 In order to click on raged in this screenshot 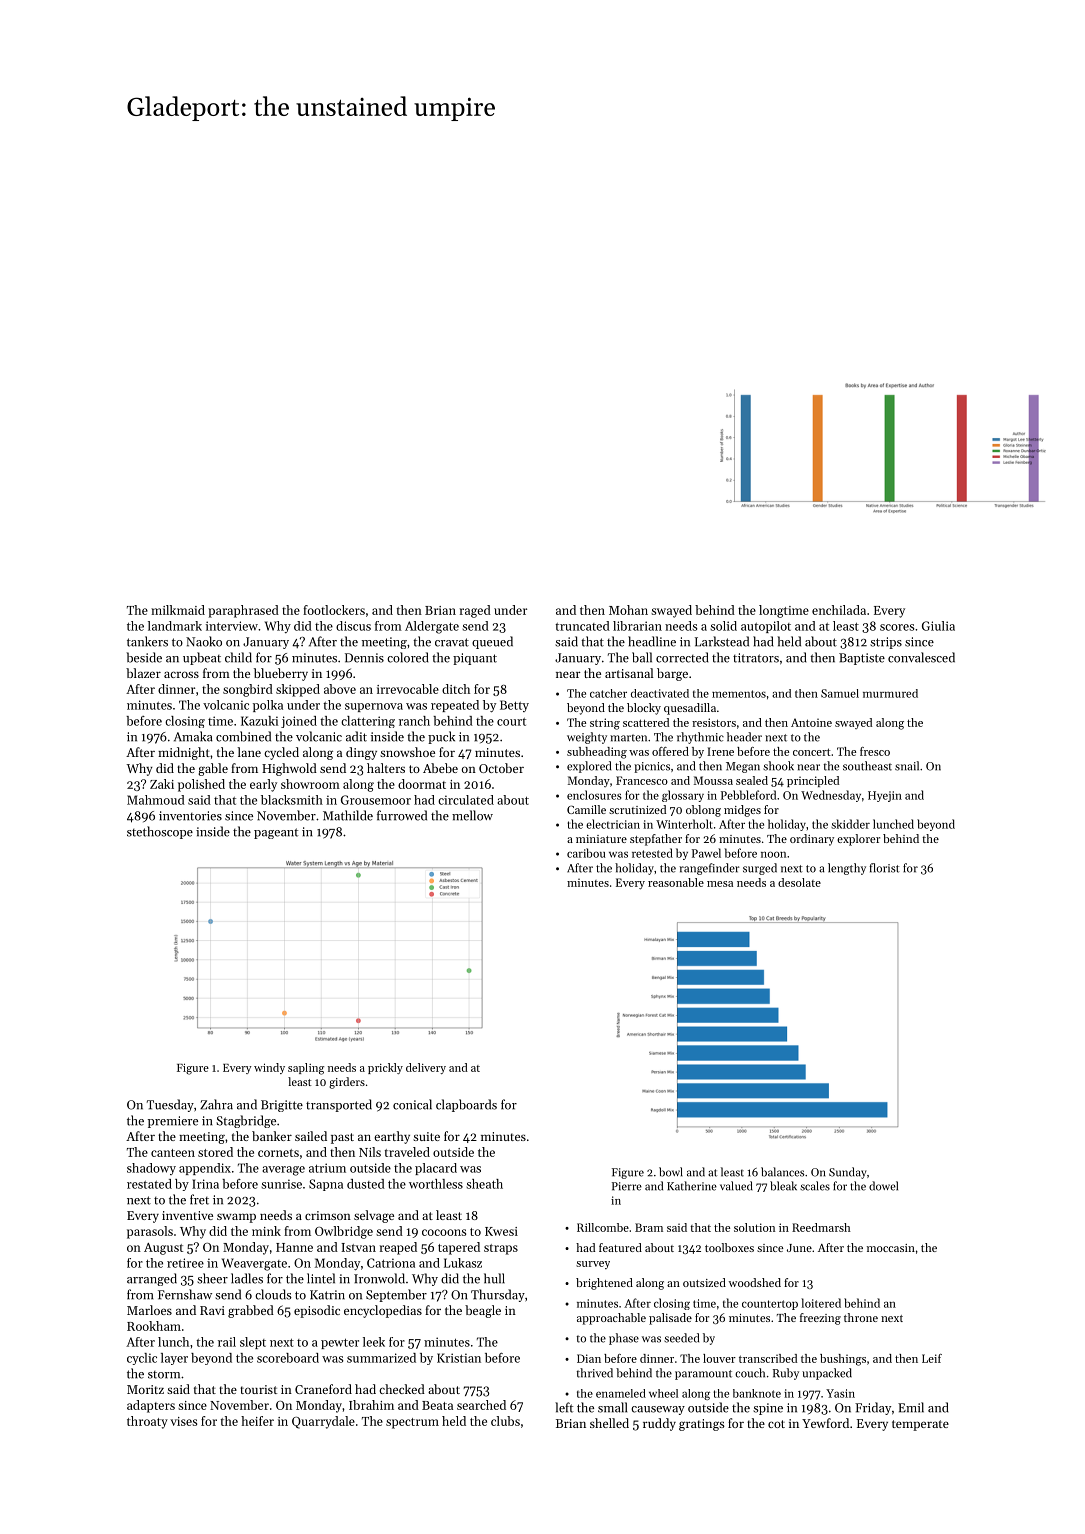, I will do `click(475, 611)`.
